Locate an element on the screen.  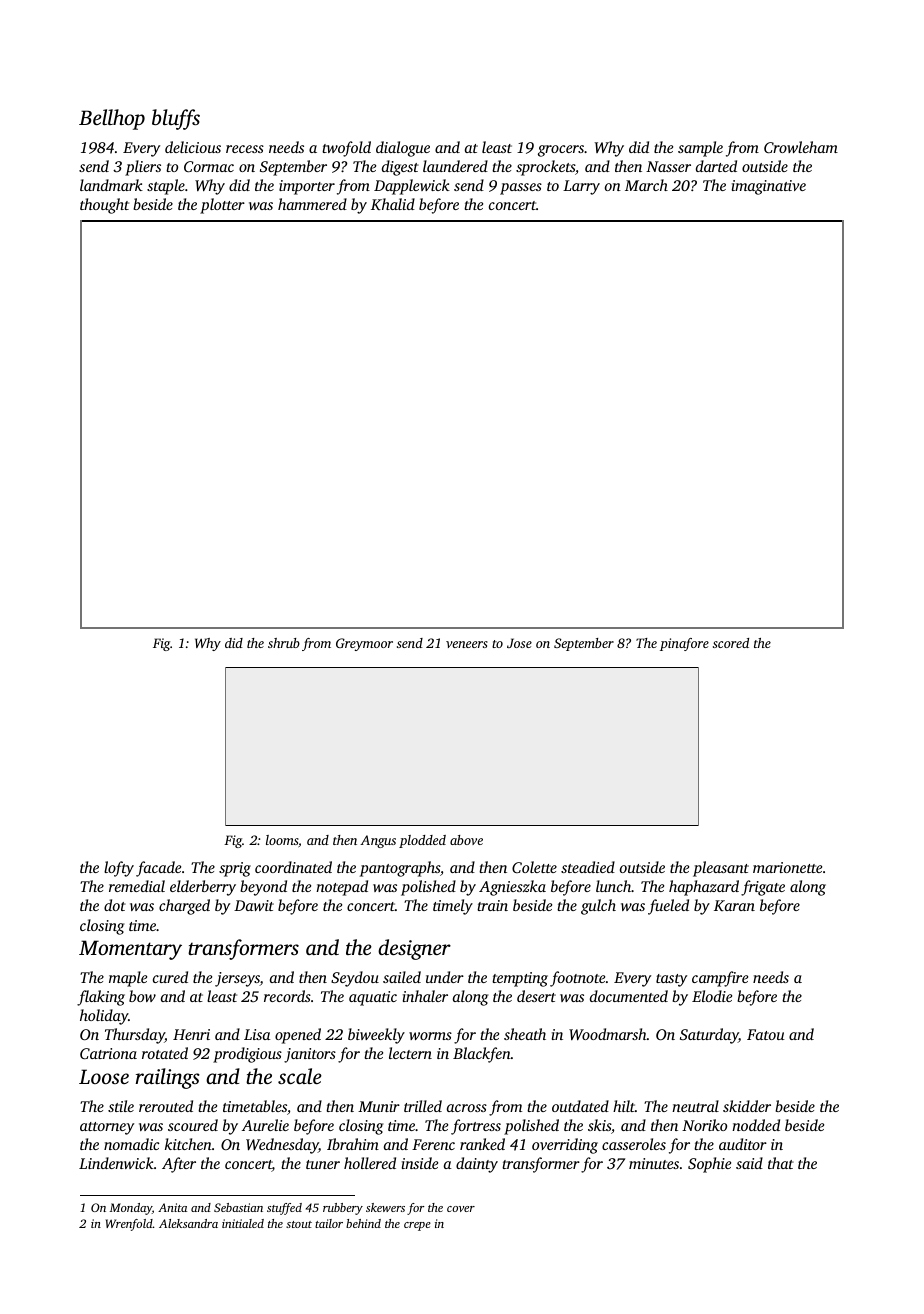
Jose is located at coordinates (519, 643).
